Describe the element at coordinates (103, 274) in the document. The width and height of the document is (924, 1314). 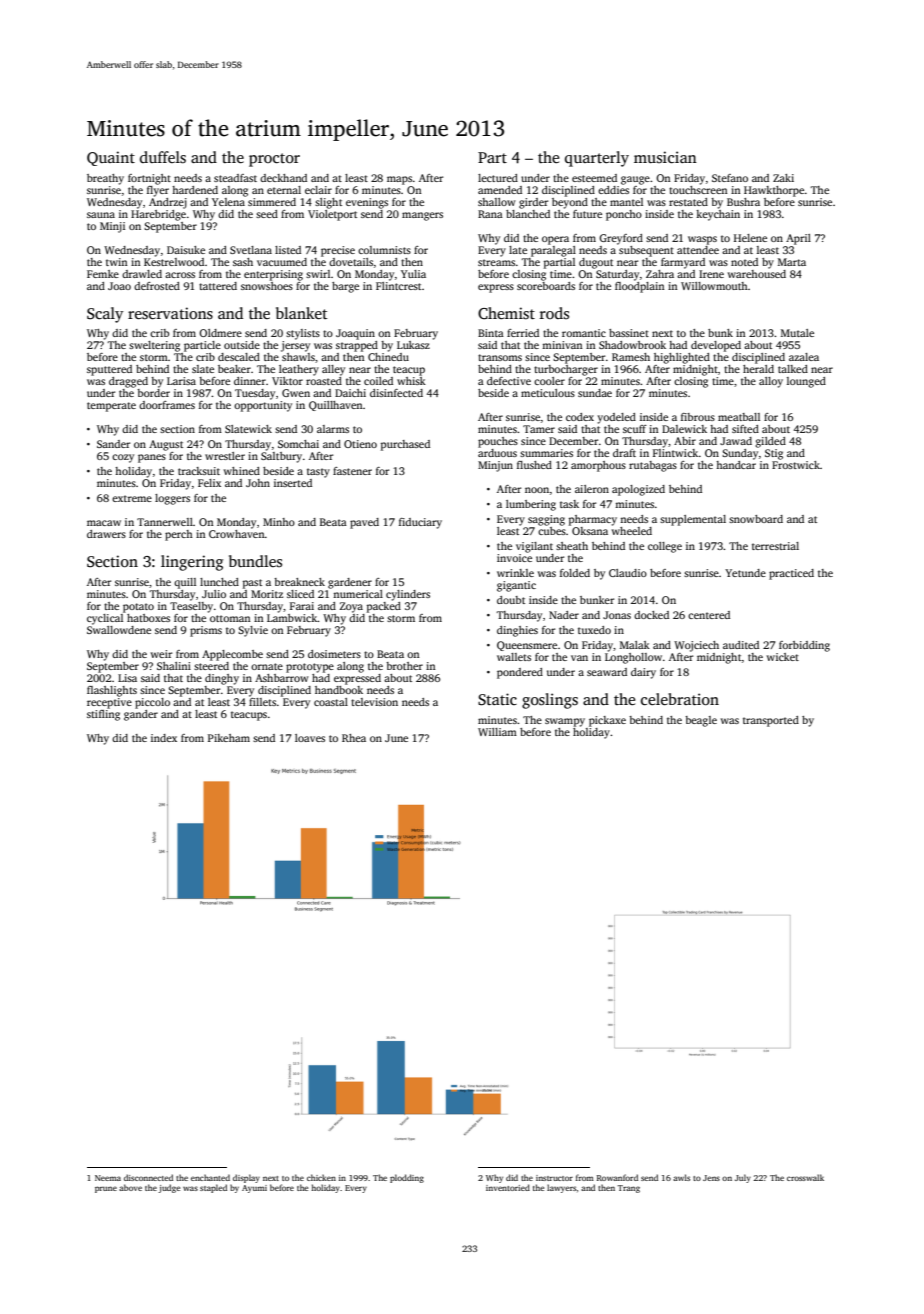
I see `Femke` at that location.
